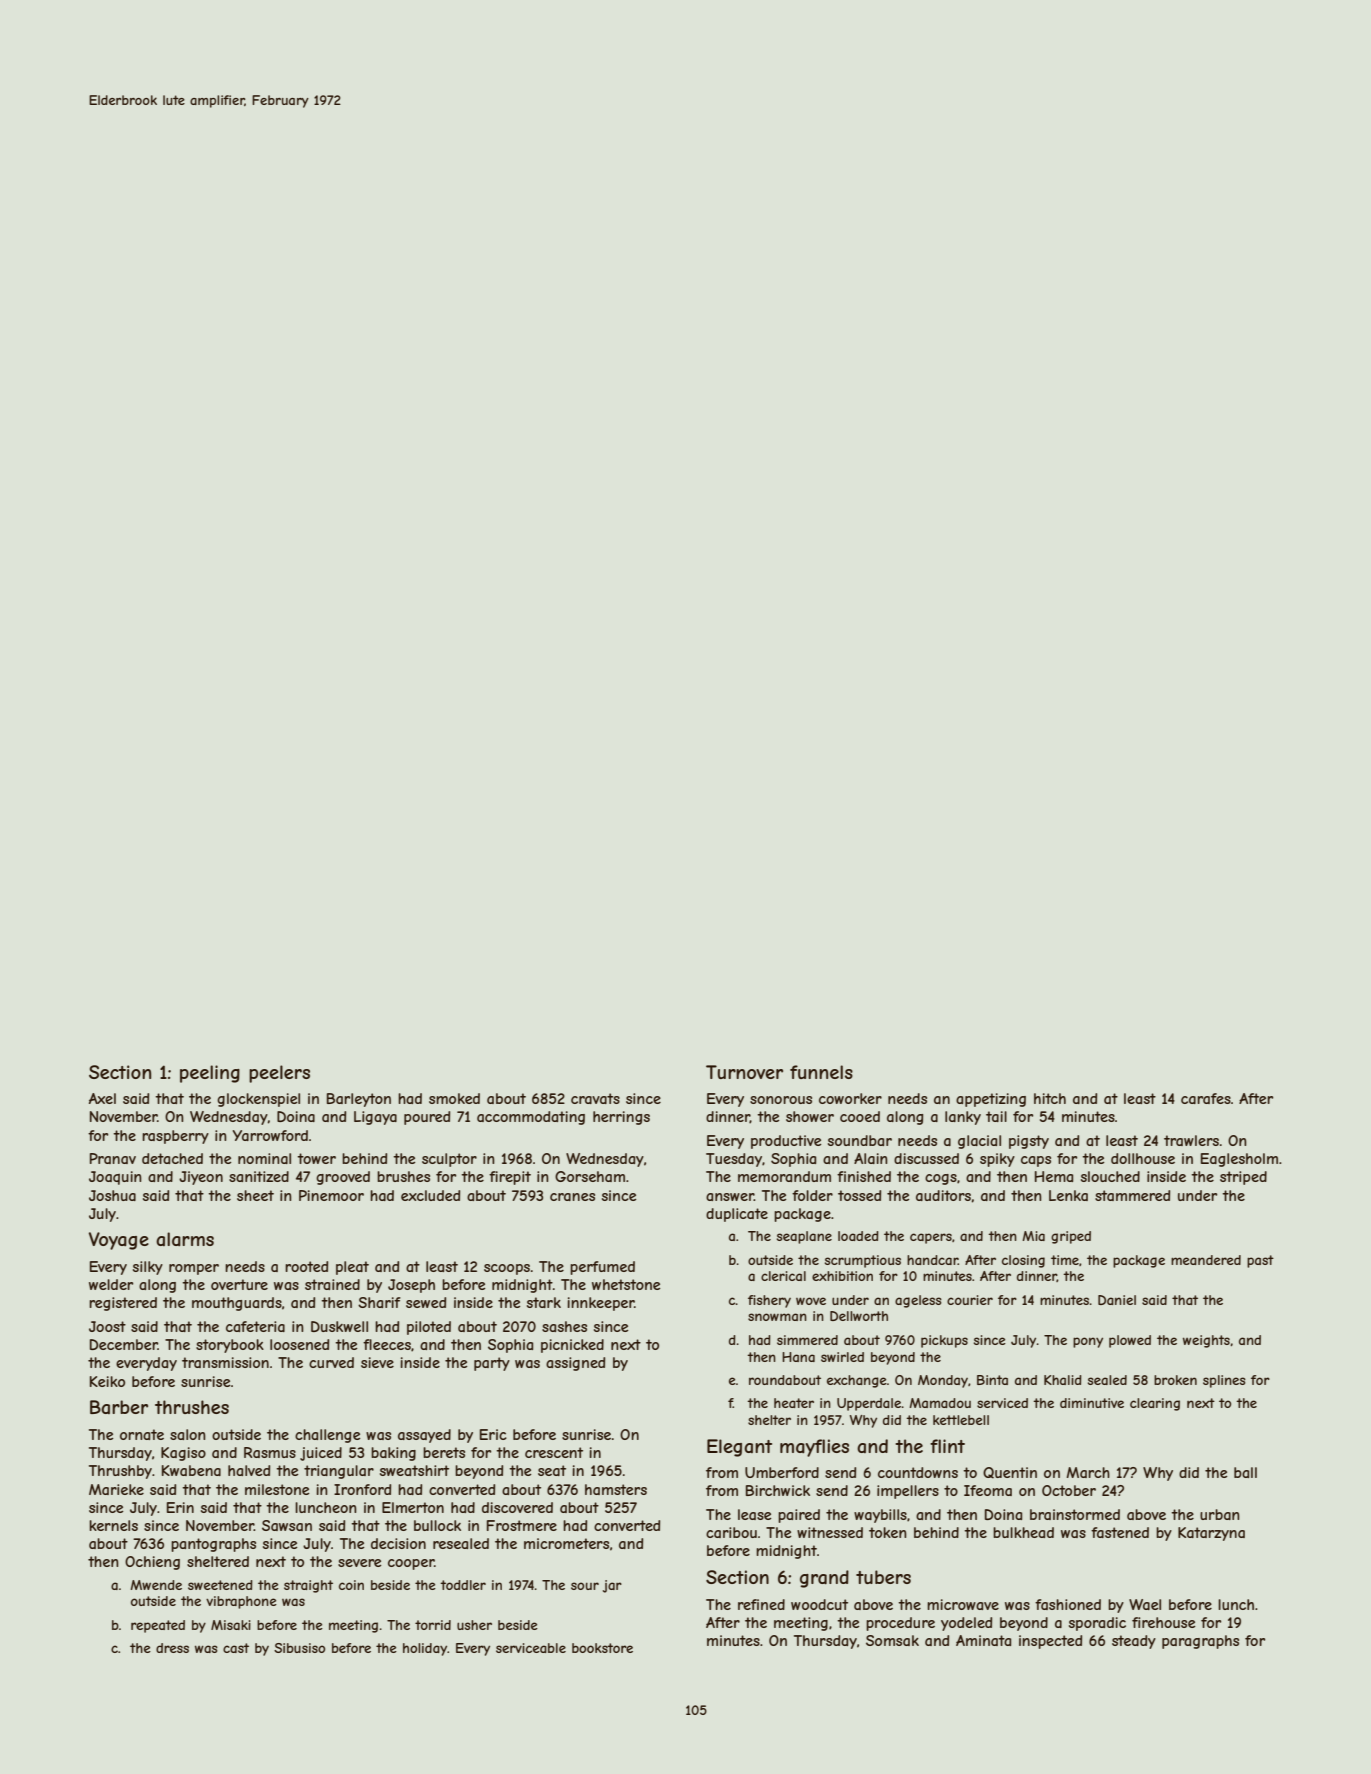 Image resolution: width=1371 pixels, height=1774 pixels. Describe the element at coordinates (944, 1341) in the image. I see `pickups` at that location.
